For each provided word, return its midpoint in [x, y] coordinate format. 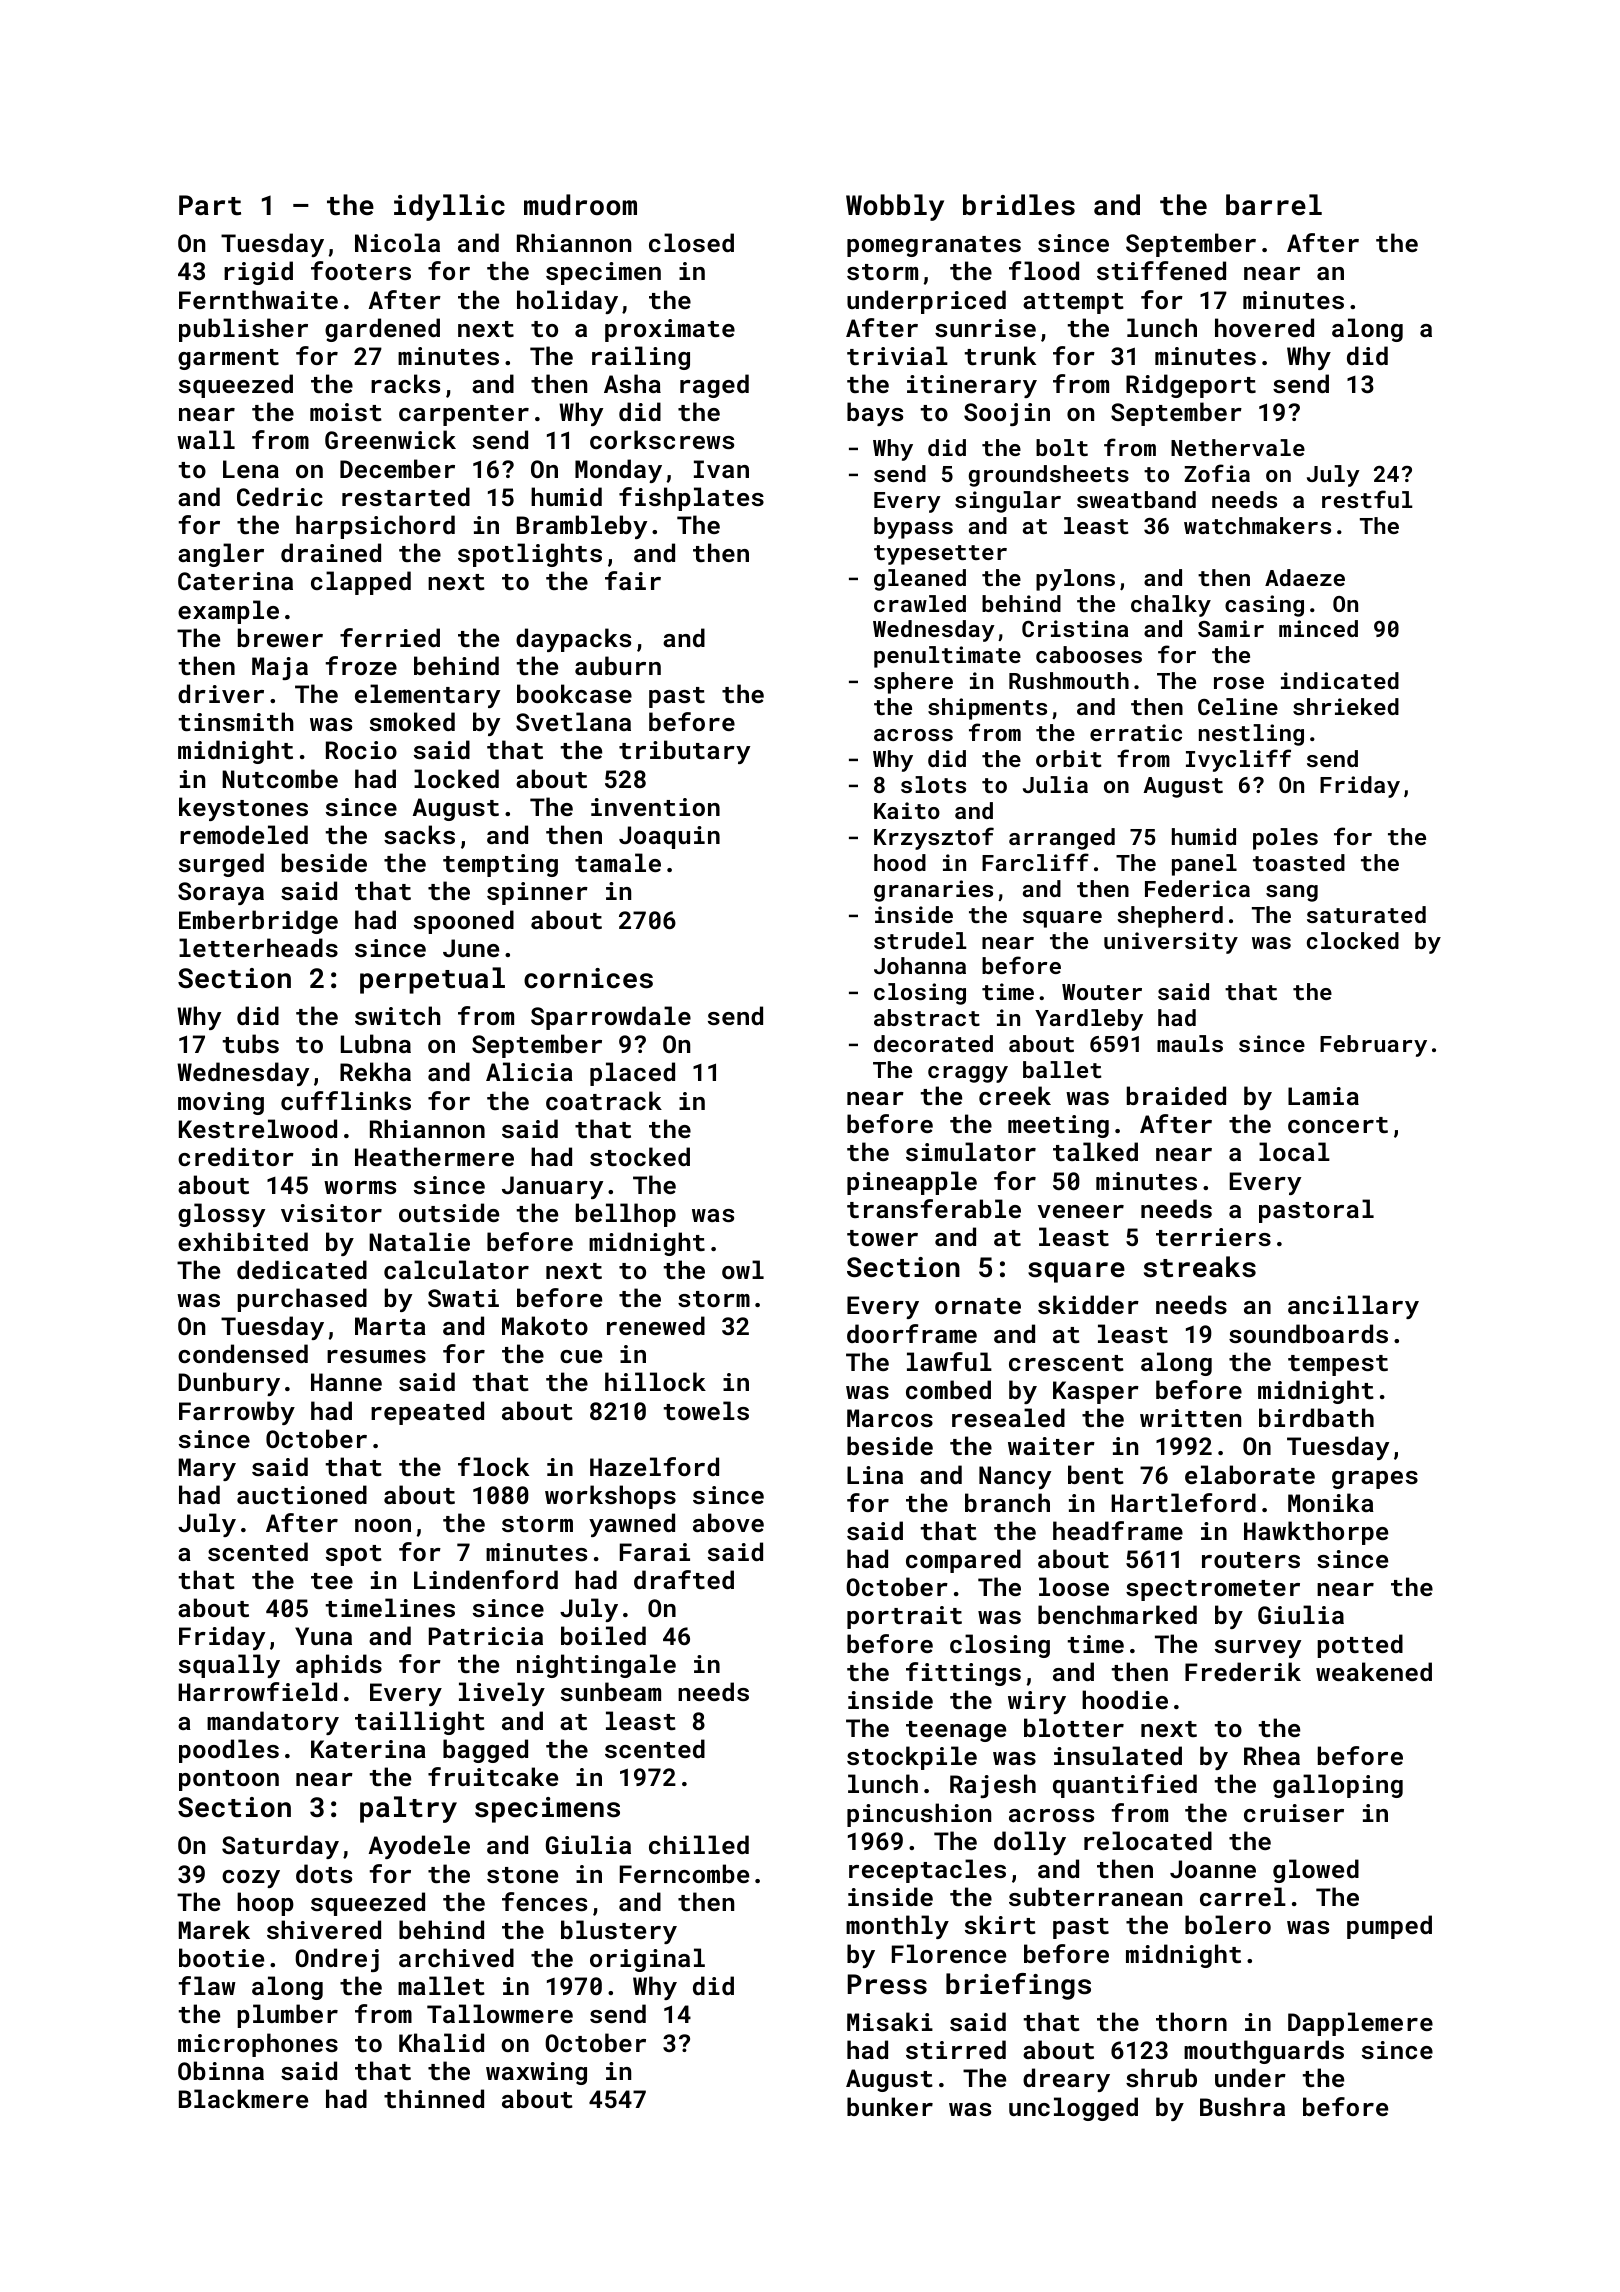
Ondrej [337, 1960]
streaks [1200, 1267]
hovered [1264, 327]
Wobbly [895, 207]
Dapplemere [1360, 2024]
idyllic [449, 207]
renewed [656, 1325]
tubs [251, 1043]
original [647, 1960]
